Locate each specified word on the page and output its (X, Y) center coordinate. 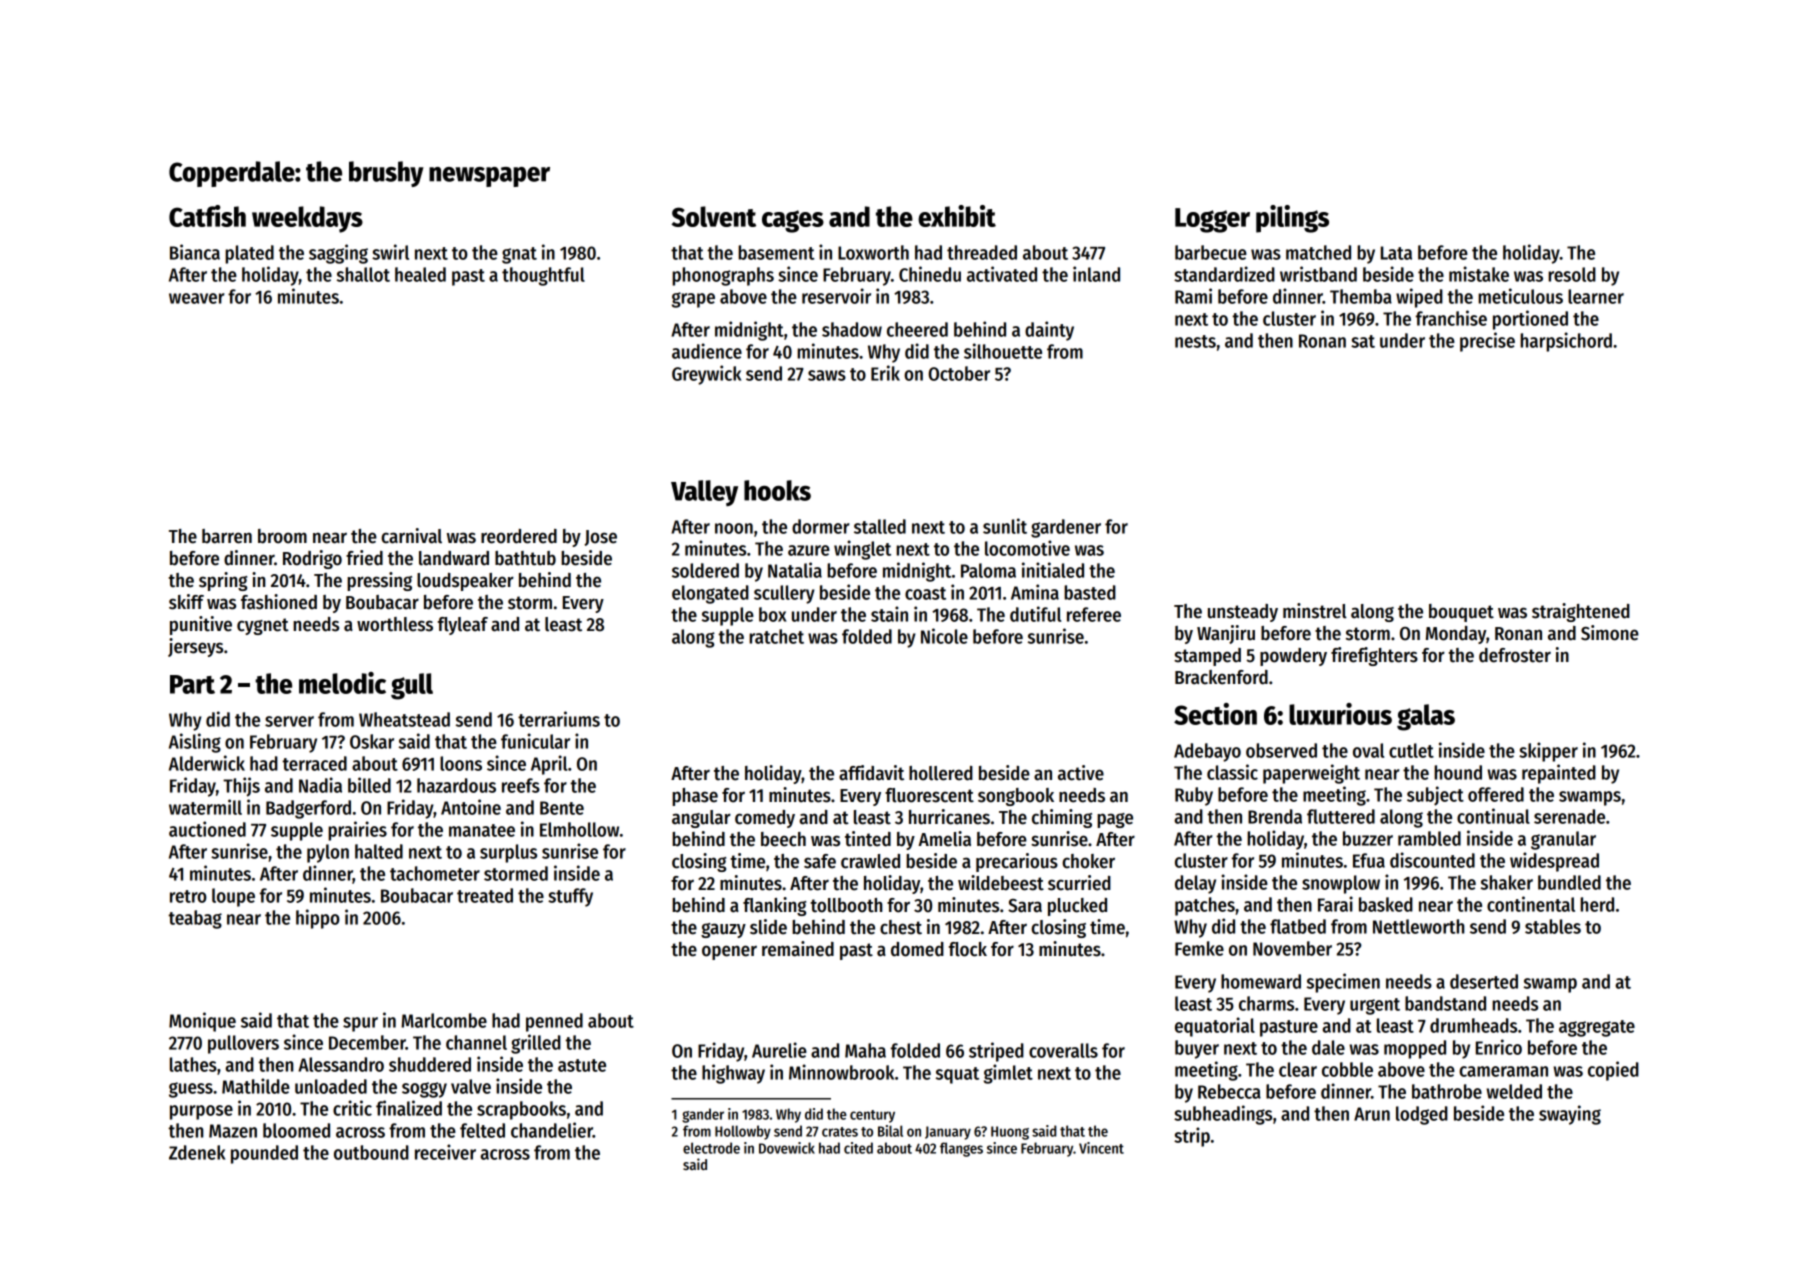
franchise (1451, 318)
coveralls (1063, 1050)
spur (360, 1024)
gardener (1066, 528)
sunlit (1005, 526)
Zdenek (197, 1152)
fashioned (279, 602)
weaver (197, 298)
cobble (1347, 1069)
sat (1363, 341)
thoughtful (543, 276)
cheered (917, 329)
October (959, 373)
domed (917, 949)
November (1292, 948)
